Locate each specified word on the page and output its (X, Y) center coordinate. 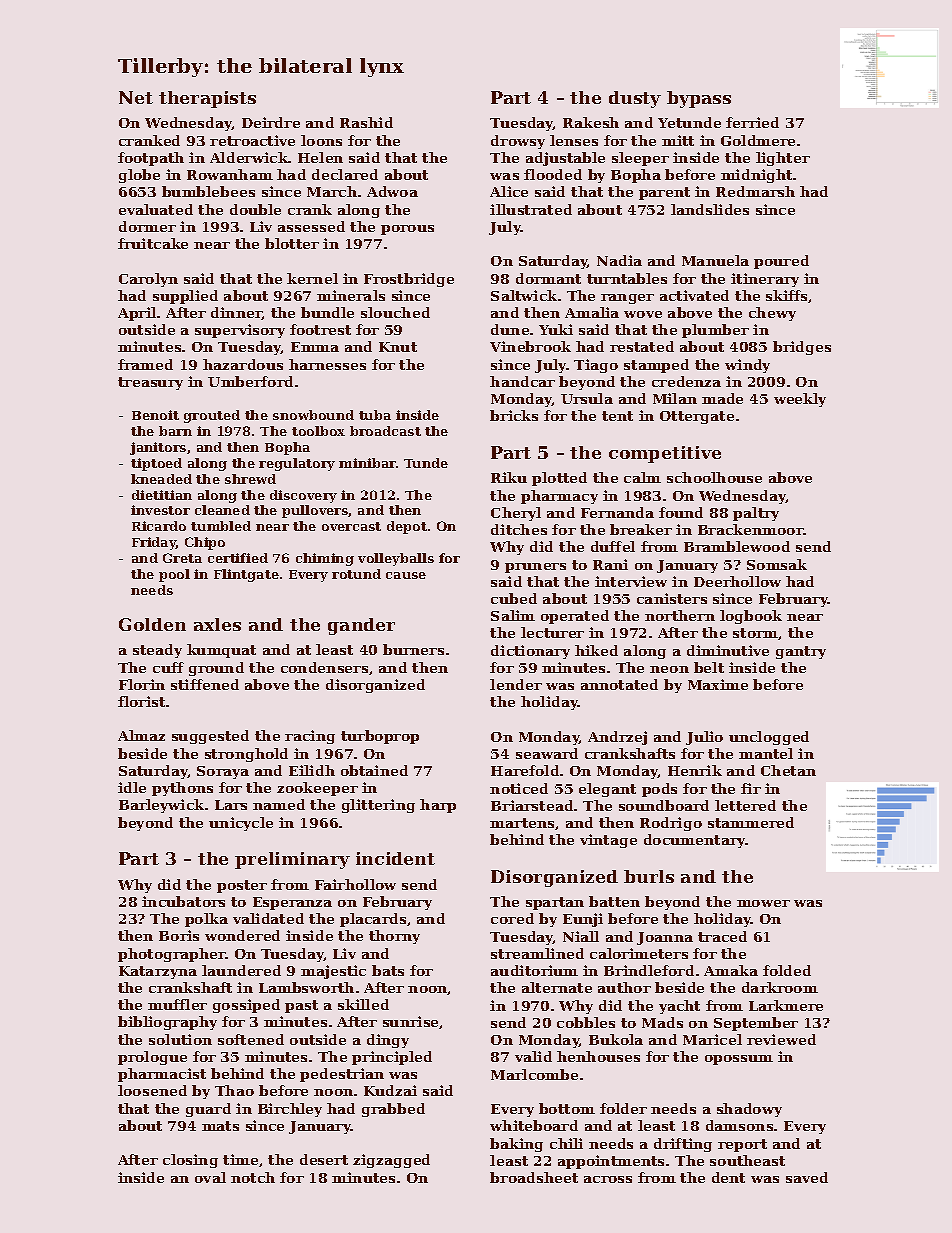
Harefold (525, 770)
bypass (699, 99)
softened (251, 1039)
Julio (704, 738)
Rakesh (591, 122)
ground (216, 669)
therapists (207, 99)
